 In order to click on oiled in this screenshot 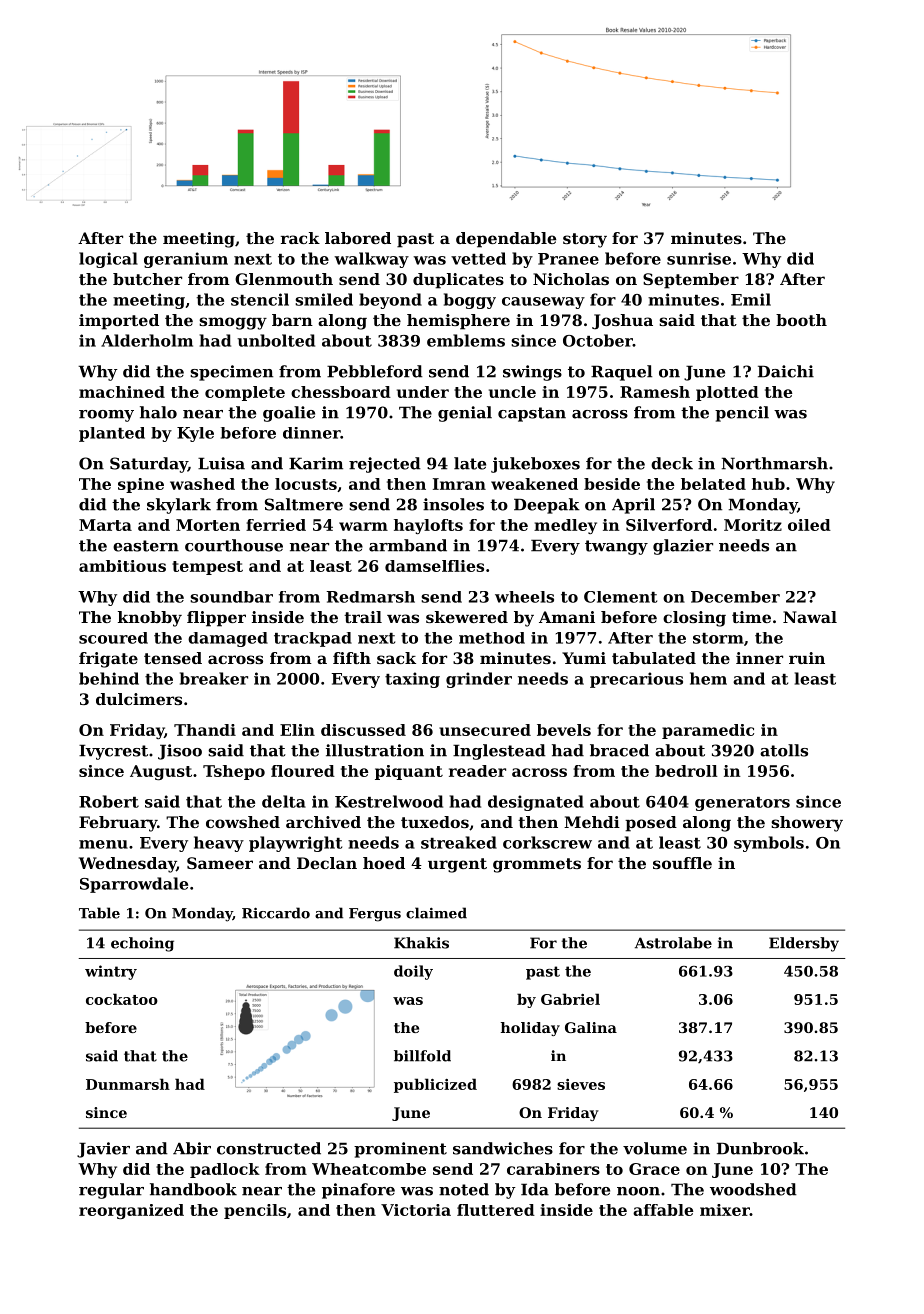, I will do `click(809, 525)`.
